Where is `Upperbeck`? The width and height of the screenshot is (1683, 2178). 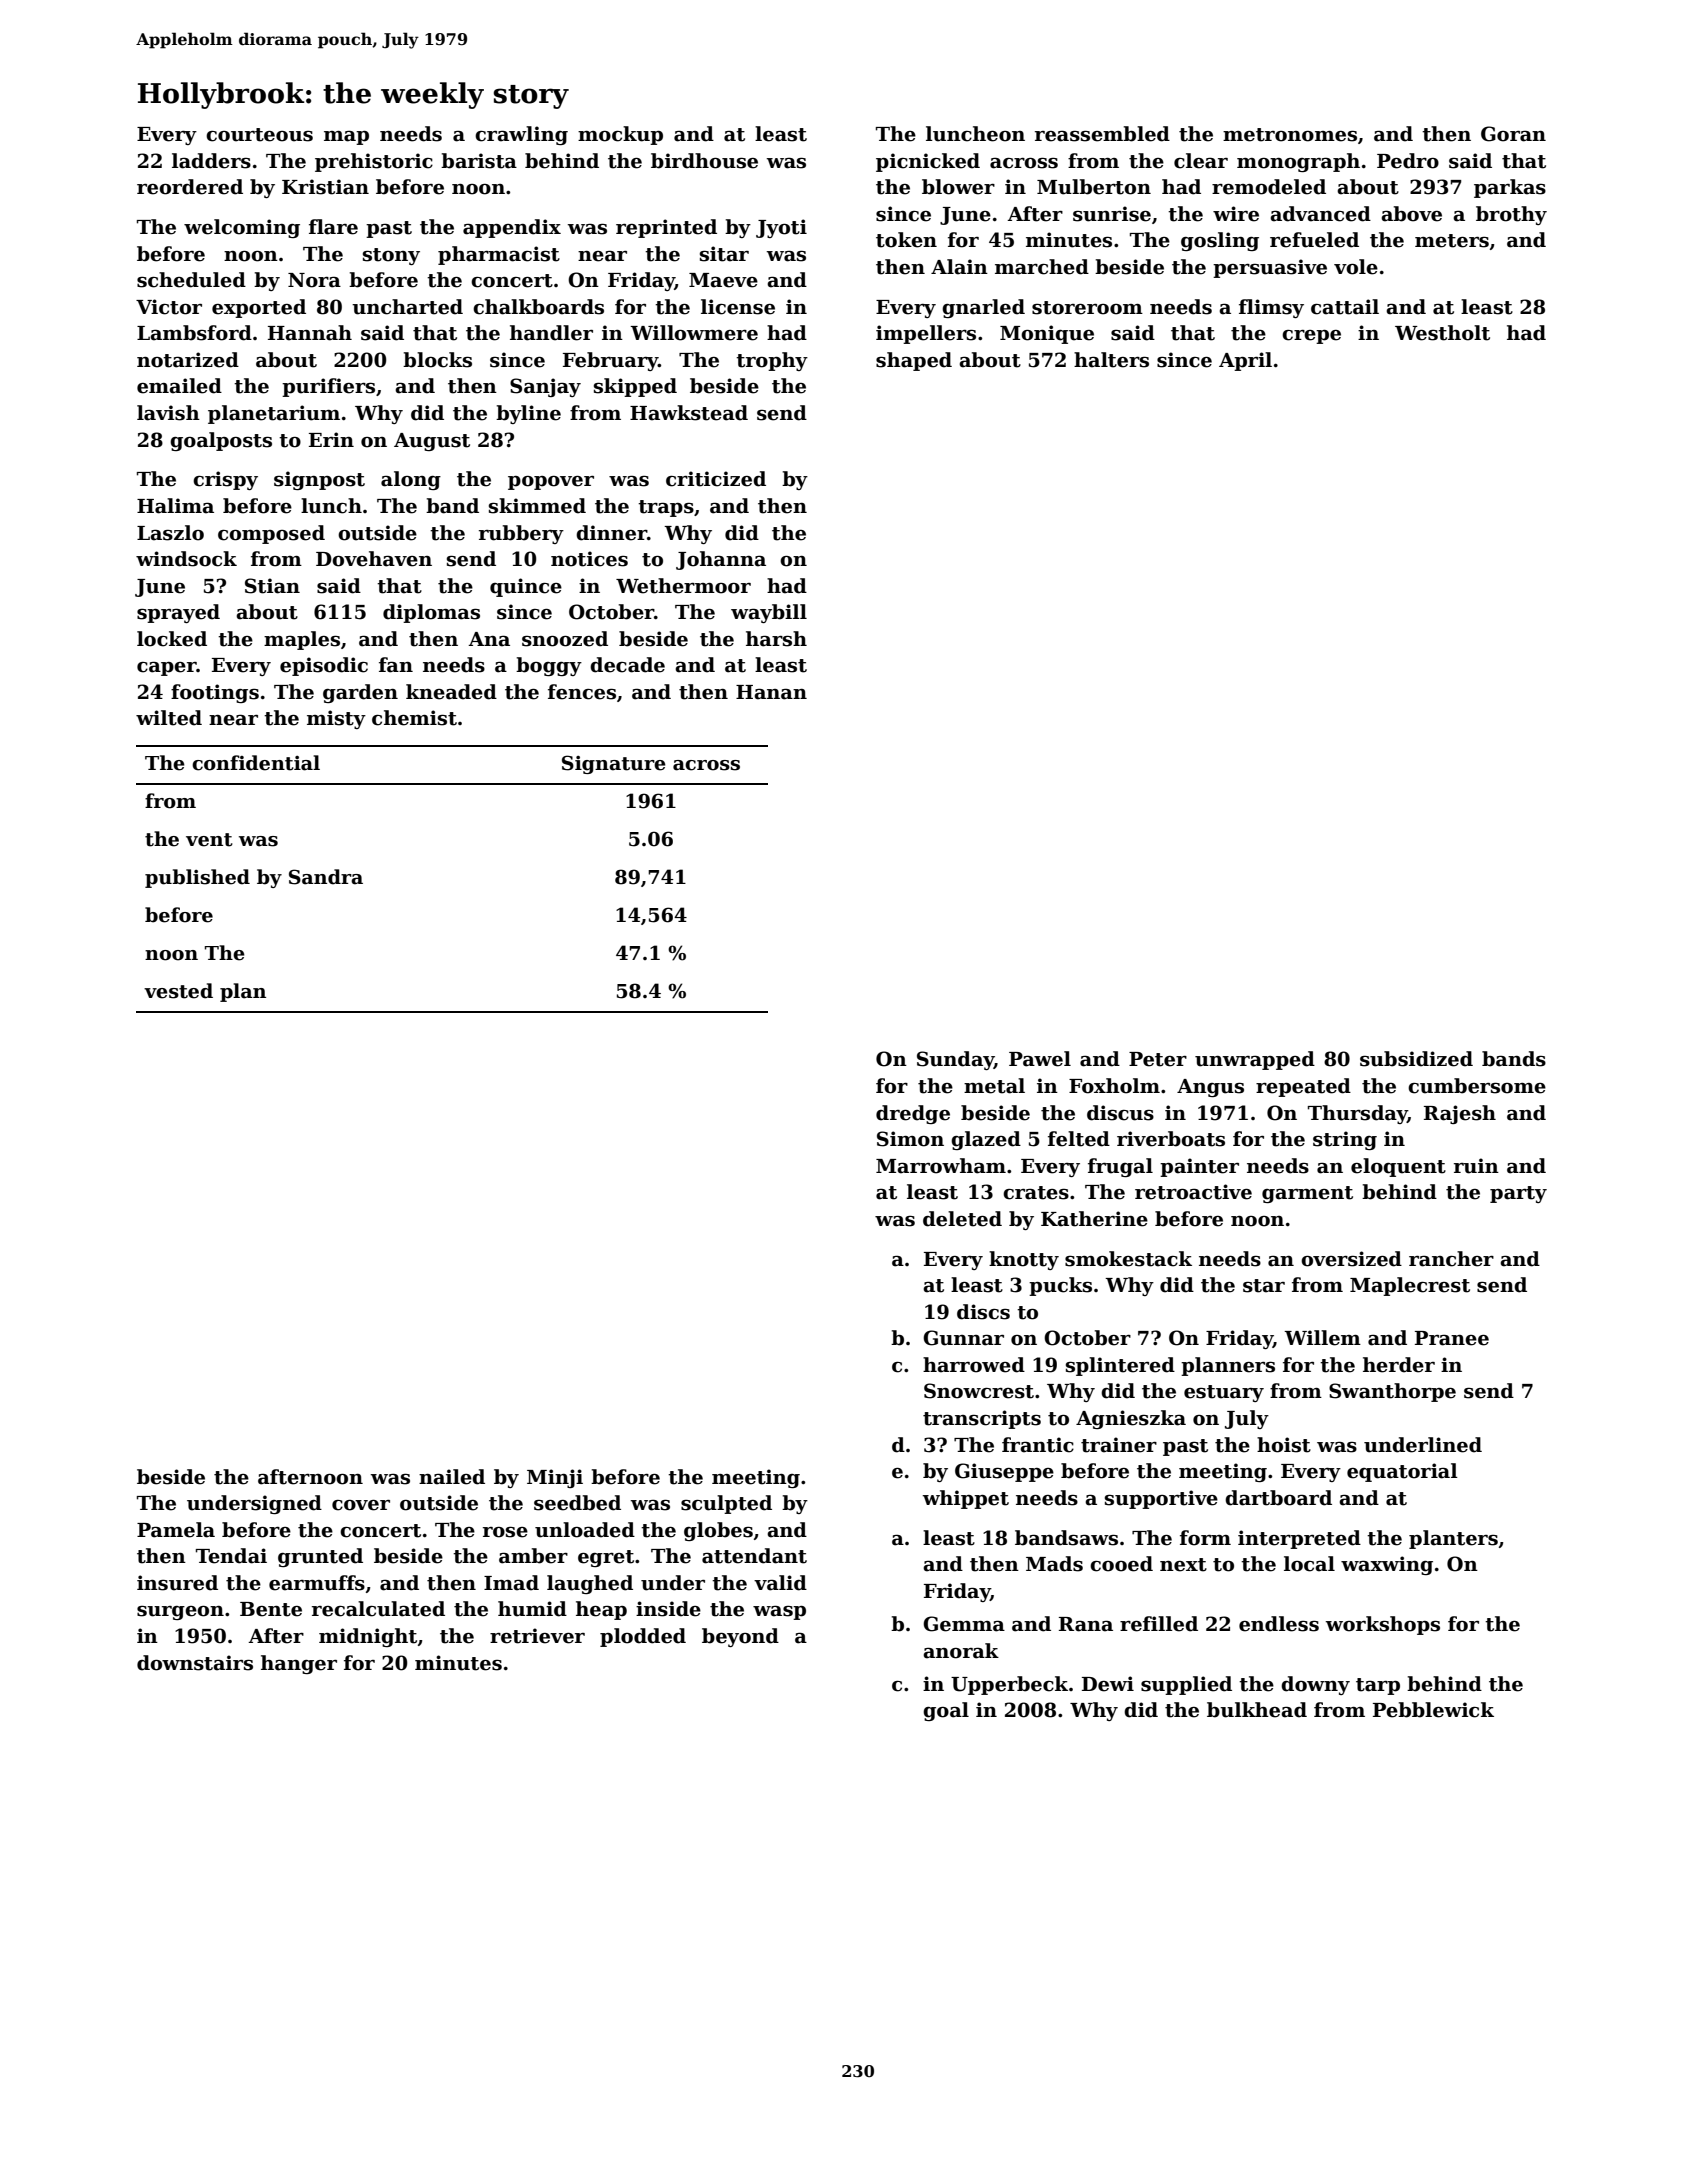 Upperbeck is located at coordinates (1009, 1685).
